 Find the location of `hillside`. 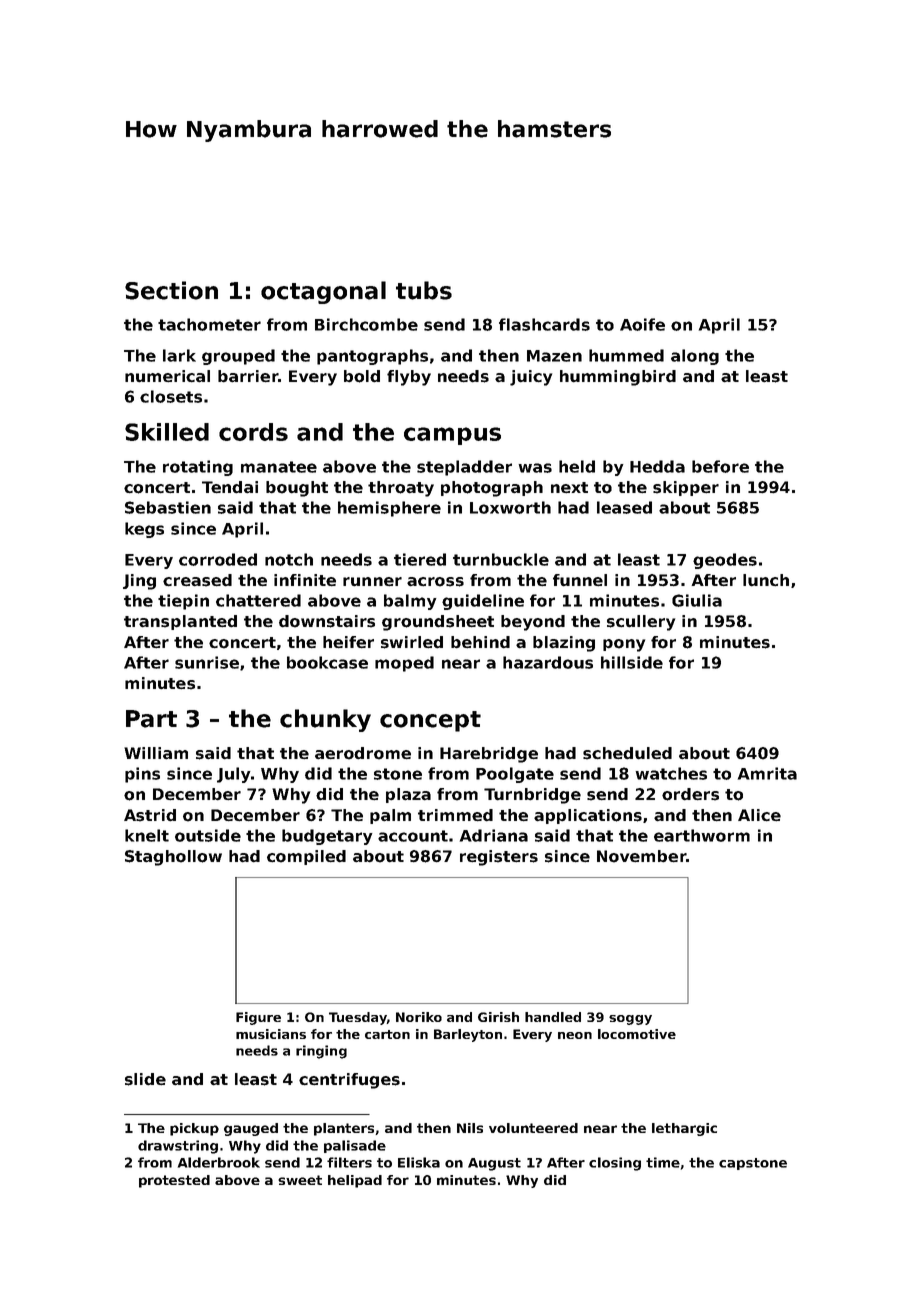

hillside is located at coordinates (632, 662).
